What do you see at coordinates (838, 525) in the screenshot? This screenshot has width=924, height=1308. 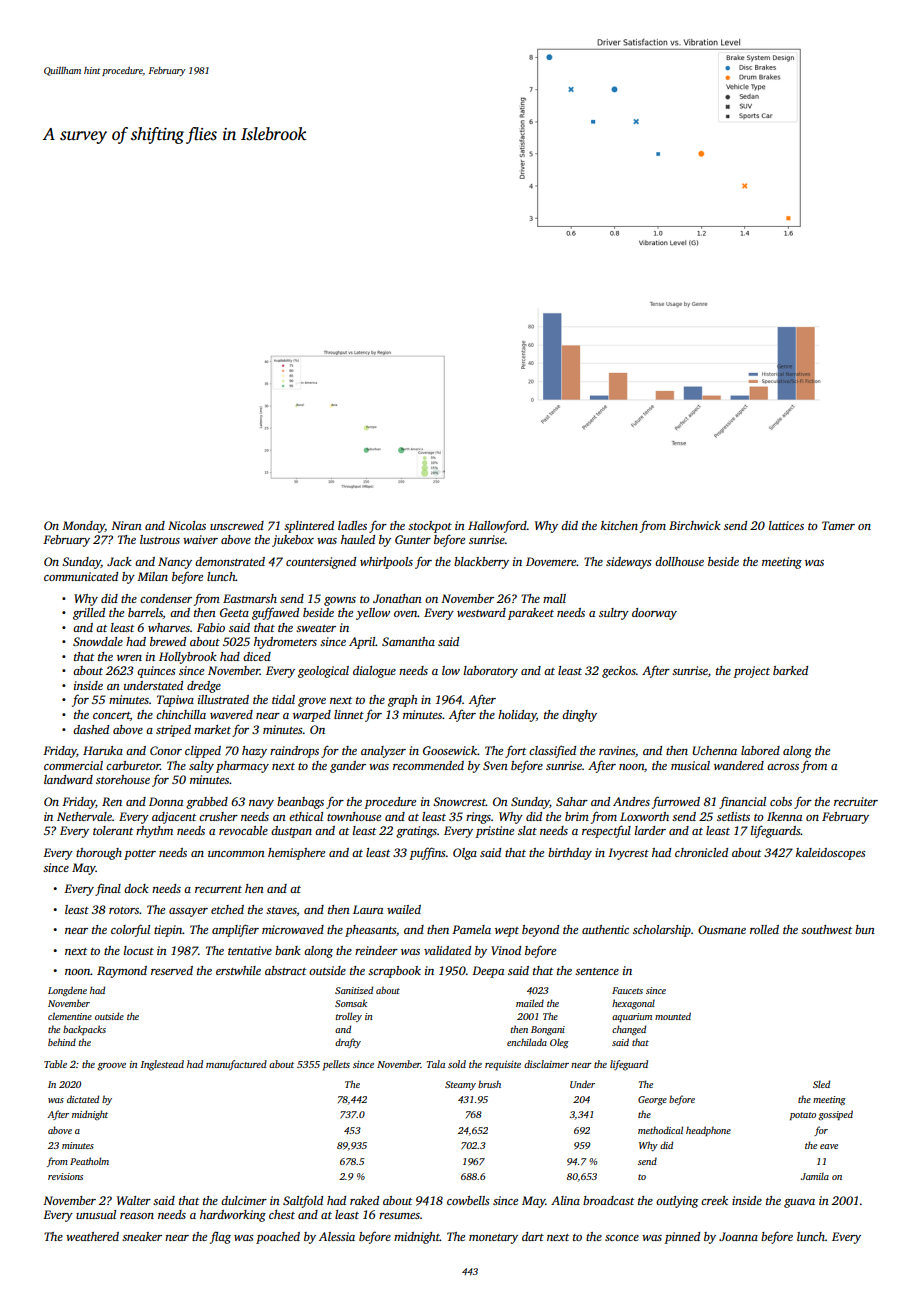 I see `Tamer` at bounding box center [838, 525].
